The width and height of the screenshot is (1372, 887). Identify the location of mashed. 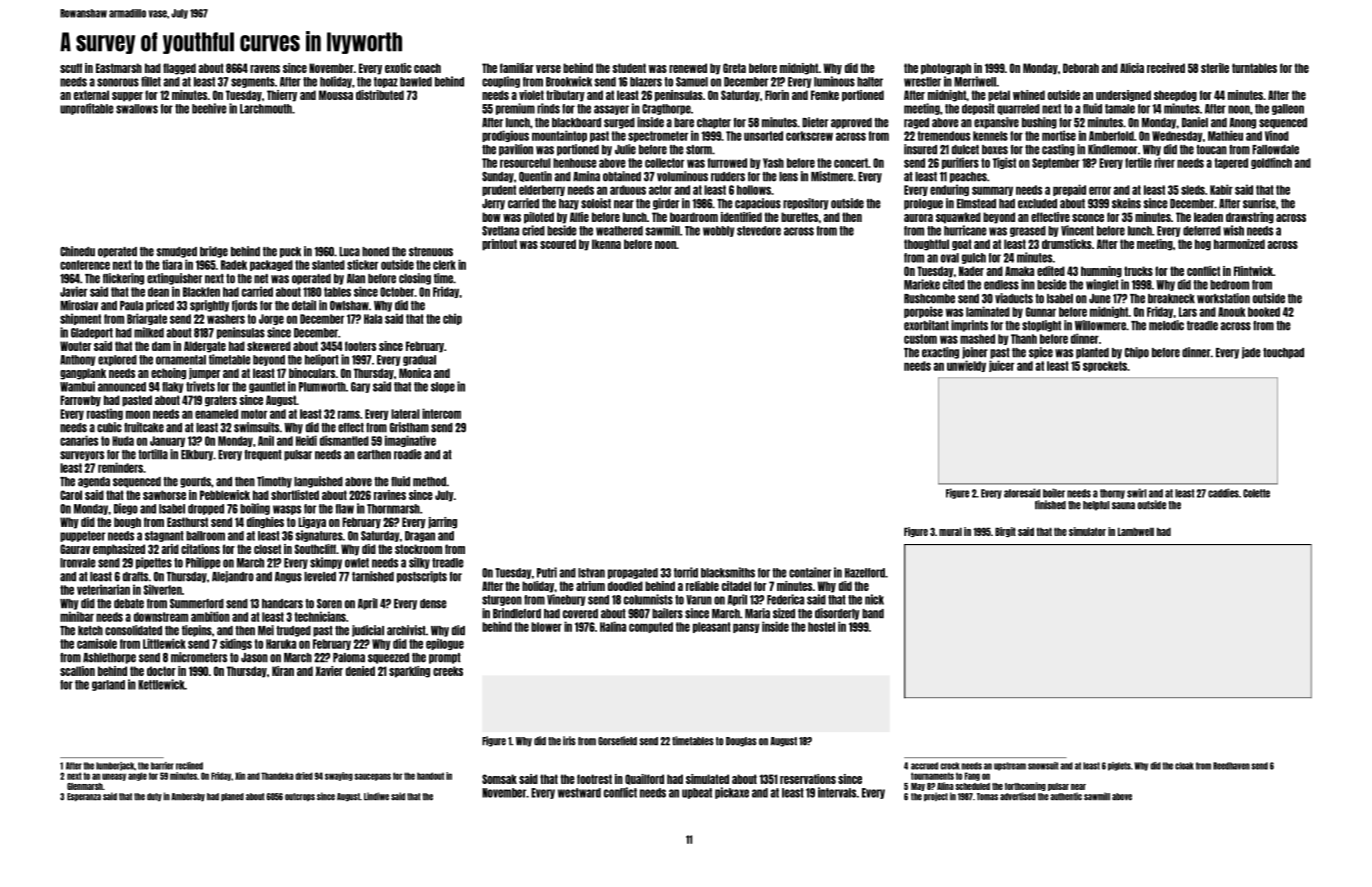
(977, 339).
